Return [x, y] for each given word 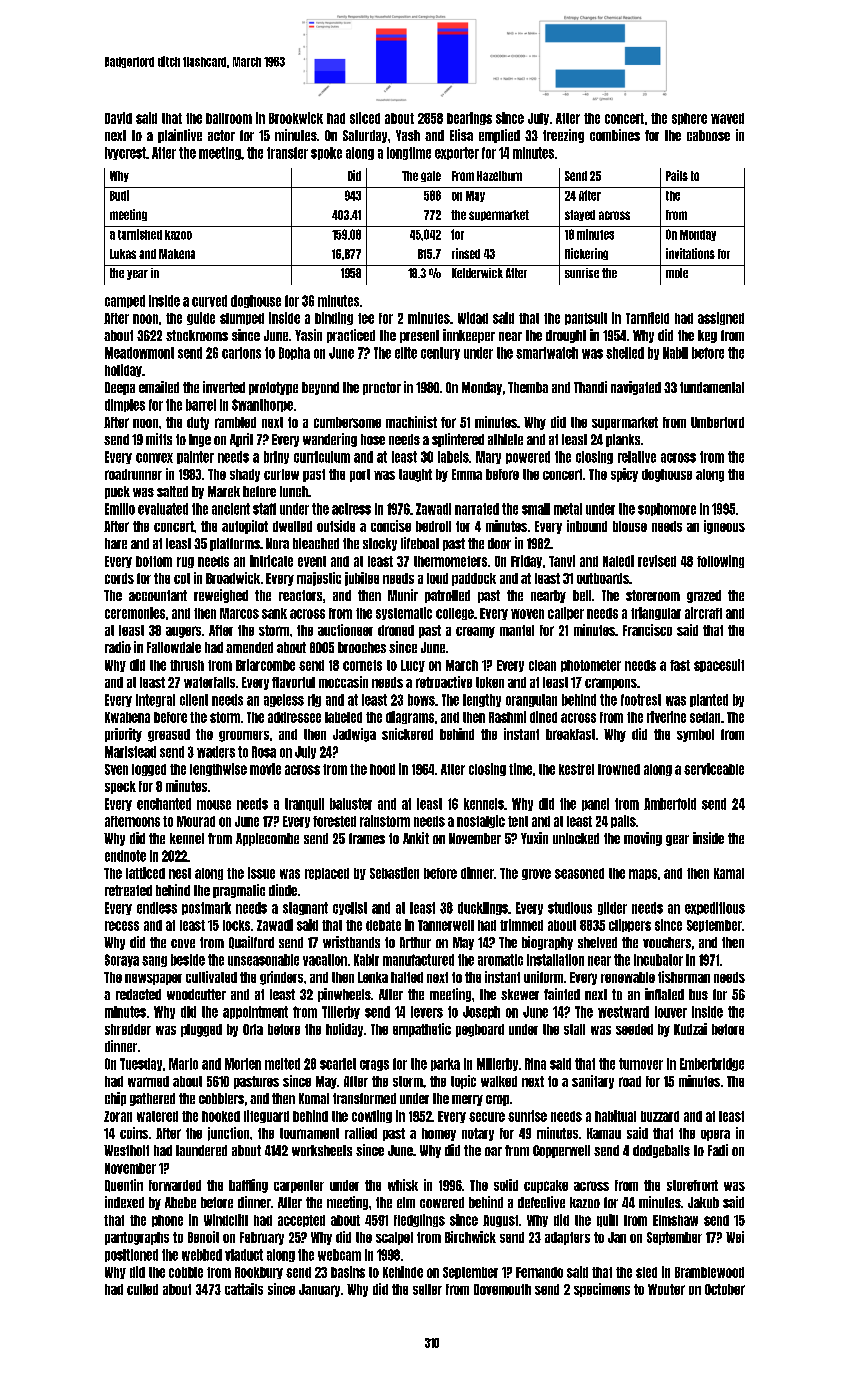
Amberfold [670, 804]
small [536, 509]
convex [154, 458]
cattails [244, 1289]
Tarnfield [647, 318]
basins [348, 1272]
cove [183, 943]
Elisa [461, 135]
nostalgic [481, 821]
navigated [636, 388]
